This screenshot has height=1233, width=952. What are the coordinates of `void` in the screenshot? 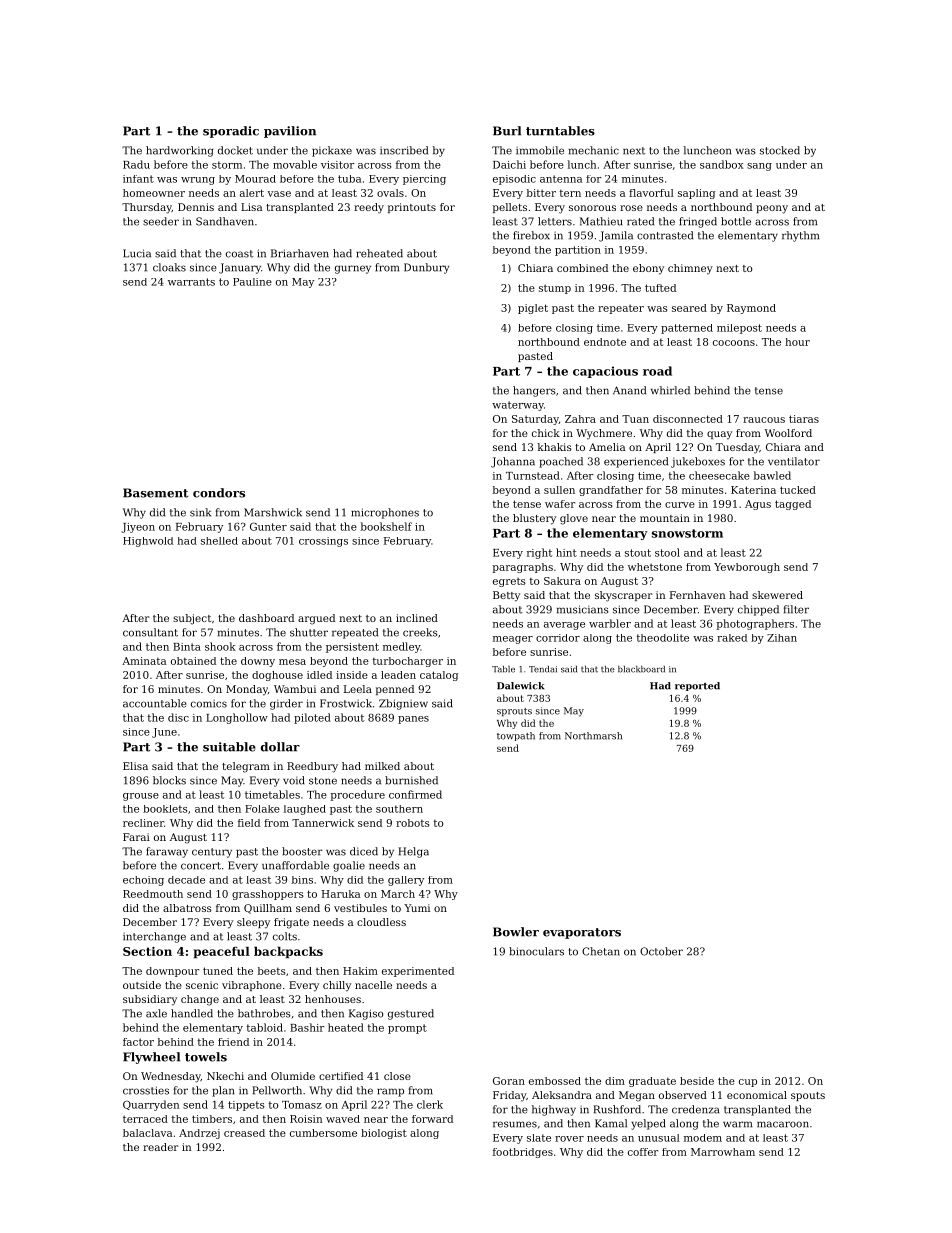 It's located at (294, 780).
